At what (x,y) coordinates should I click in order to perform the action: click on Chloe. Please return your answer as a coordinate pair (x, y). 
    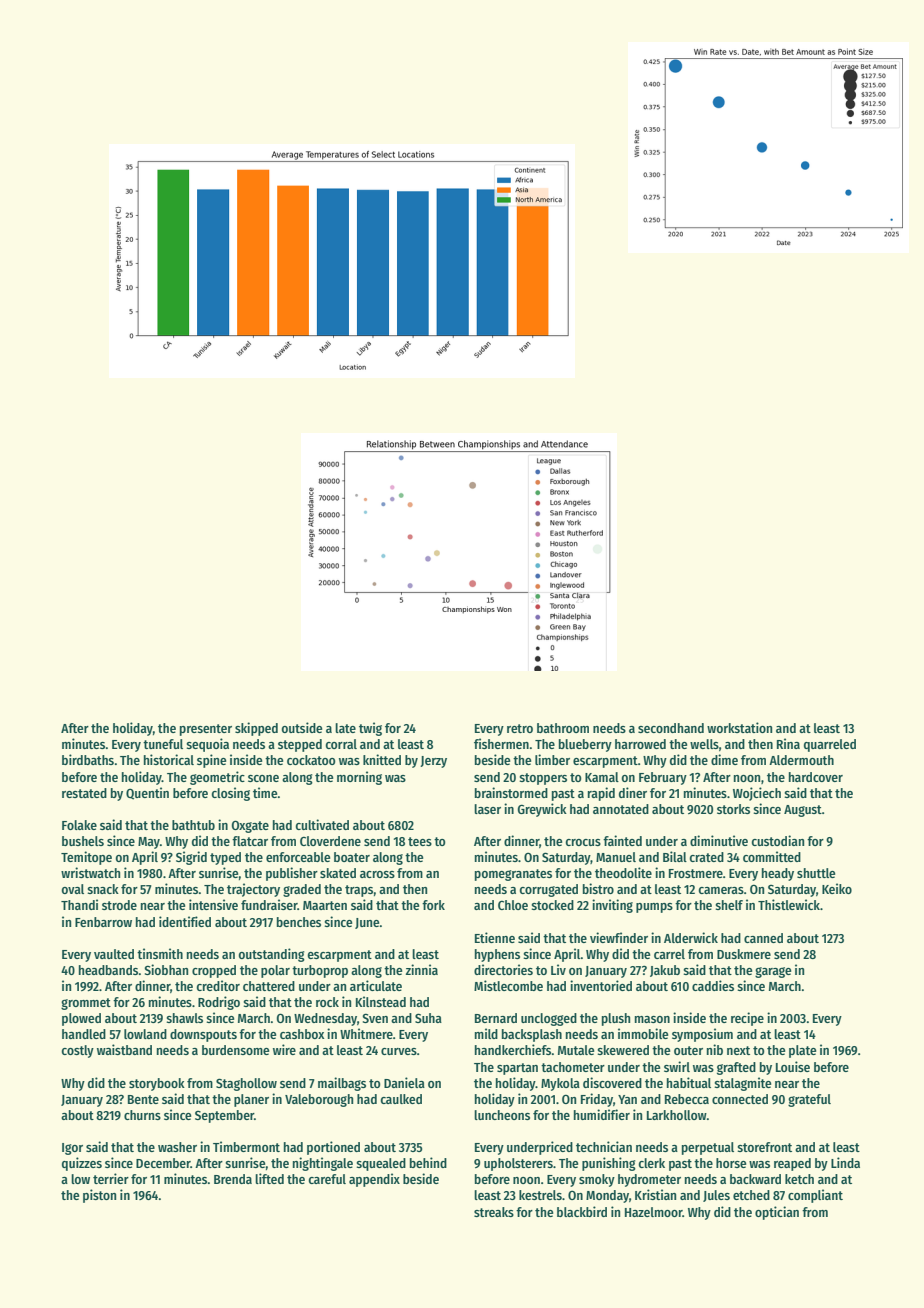
    Looking at the image, I should click on (513, 905).
